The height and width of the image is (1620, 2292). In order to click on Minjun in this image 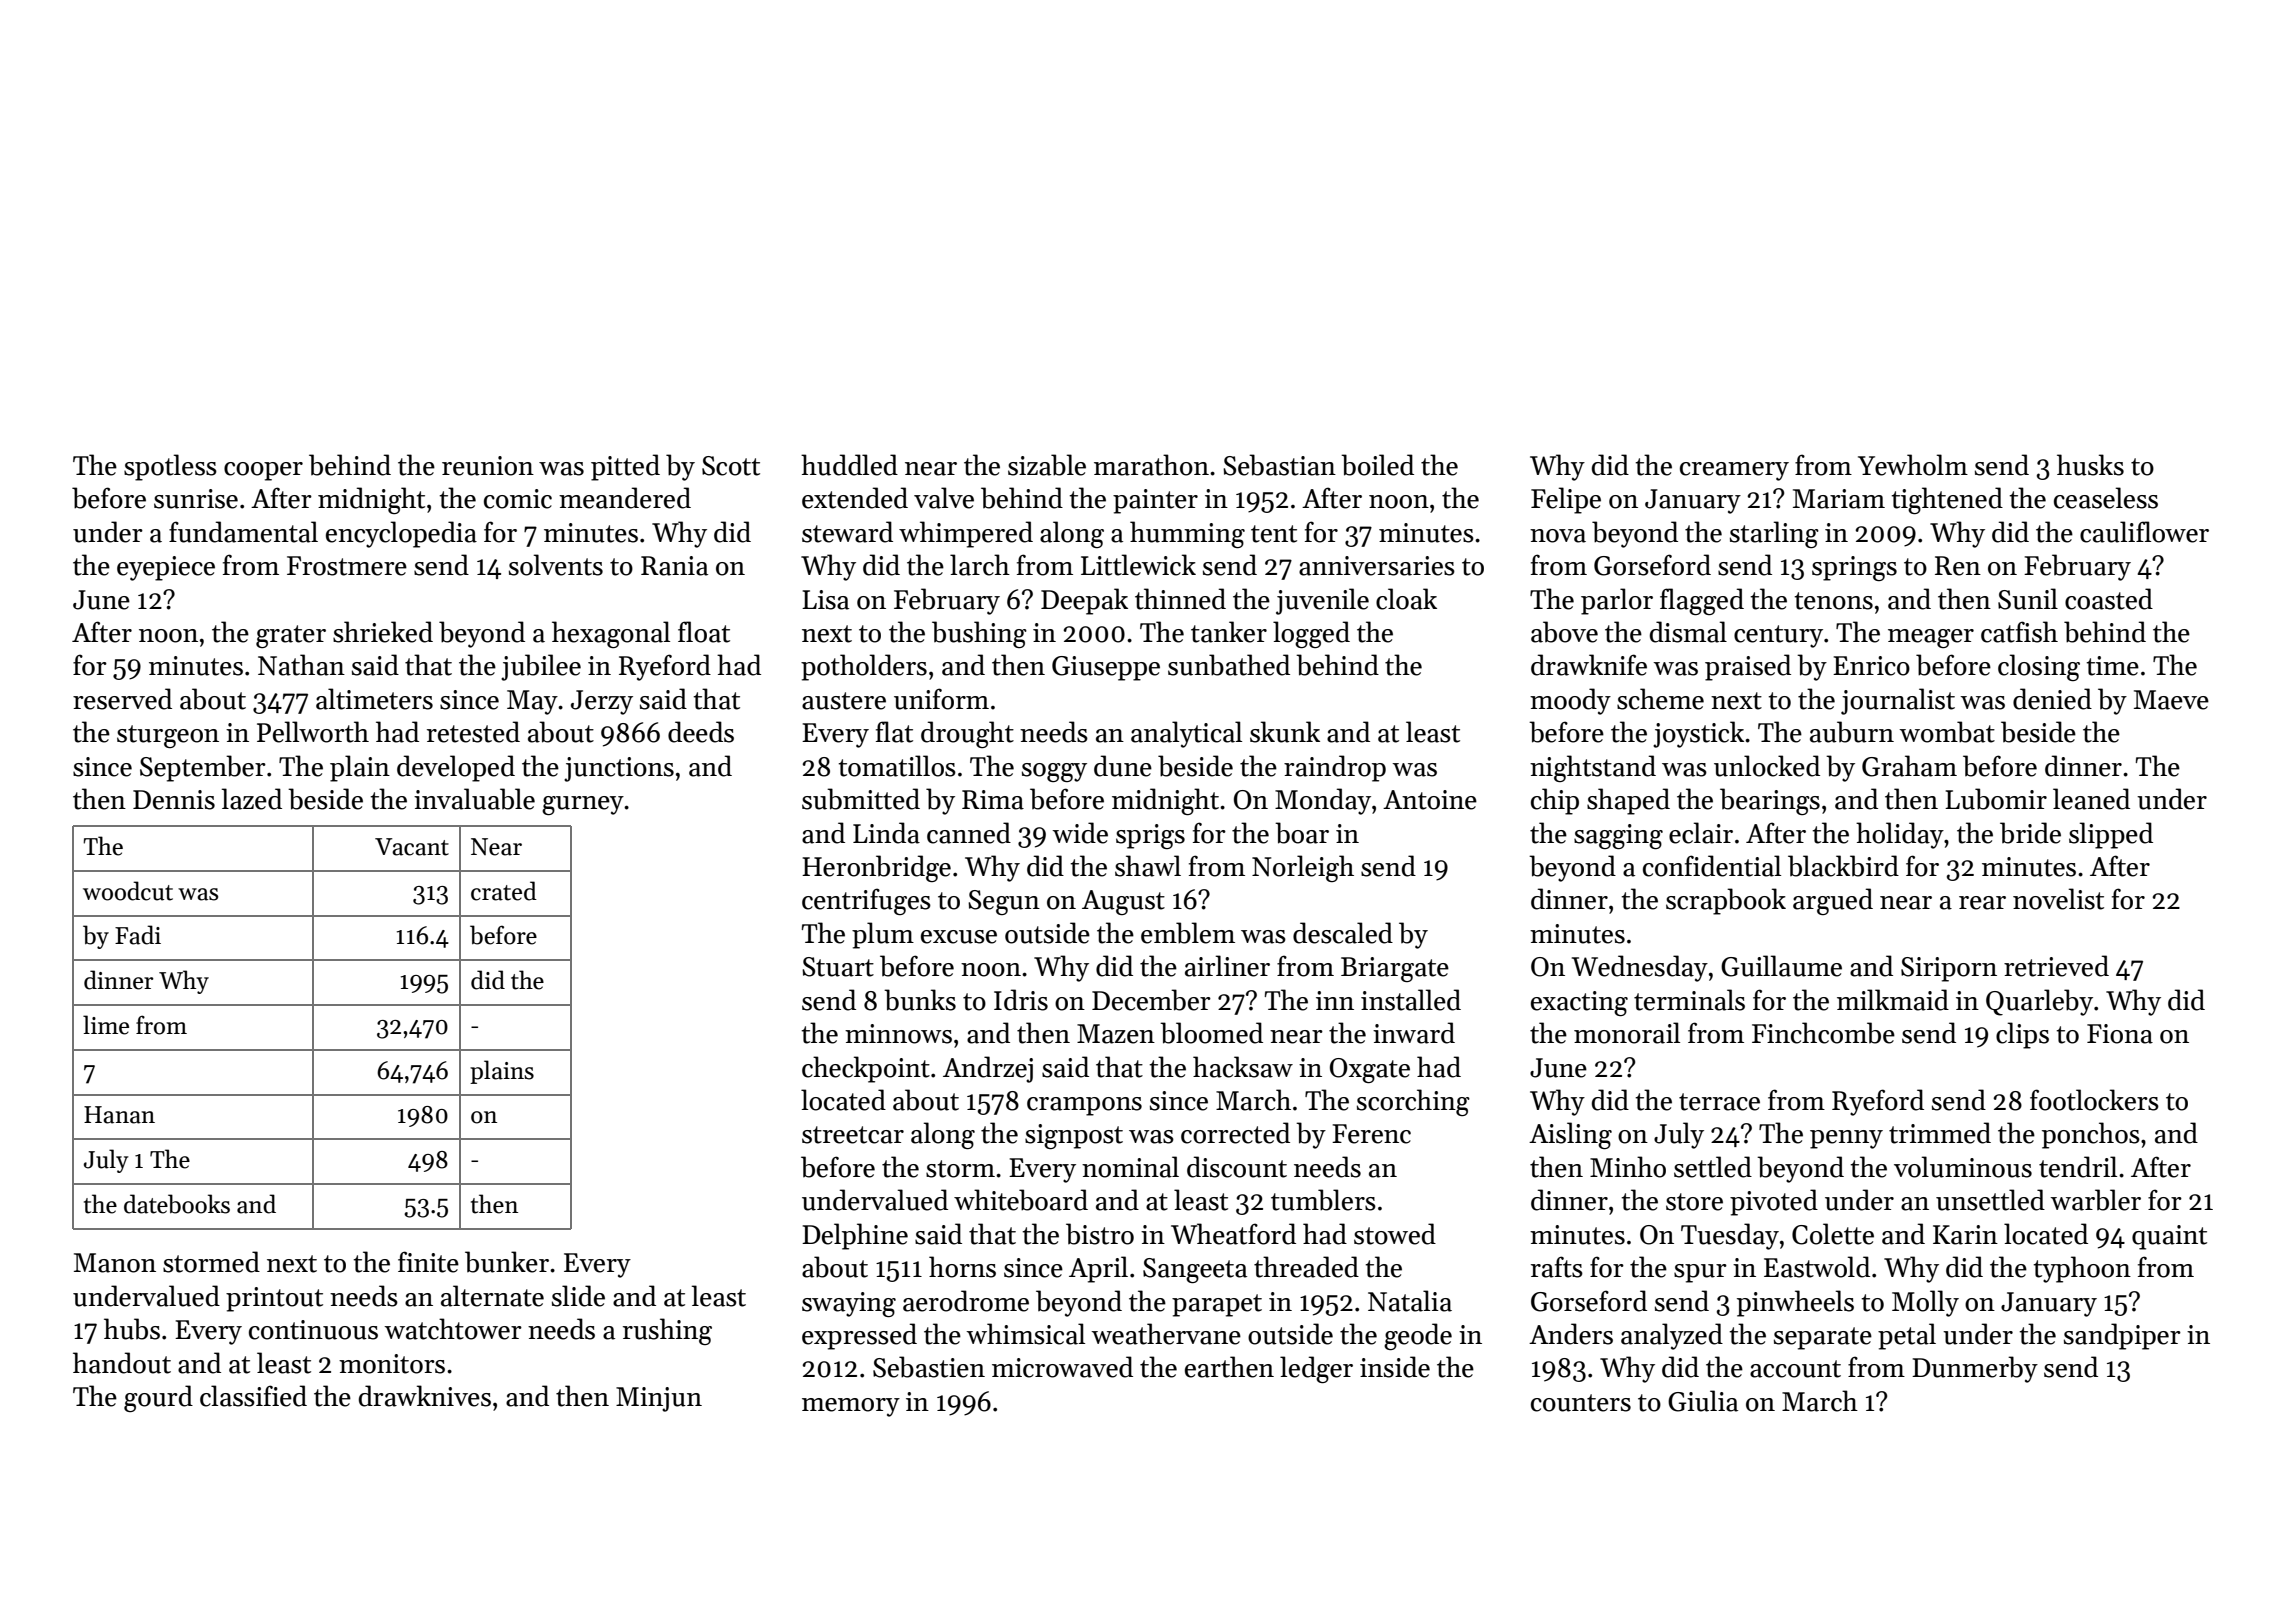, I will do `click(659, 1399)`.
